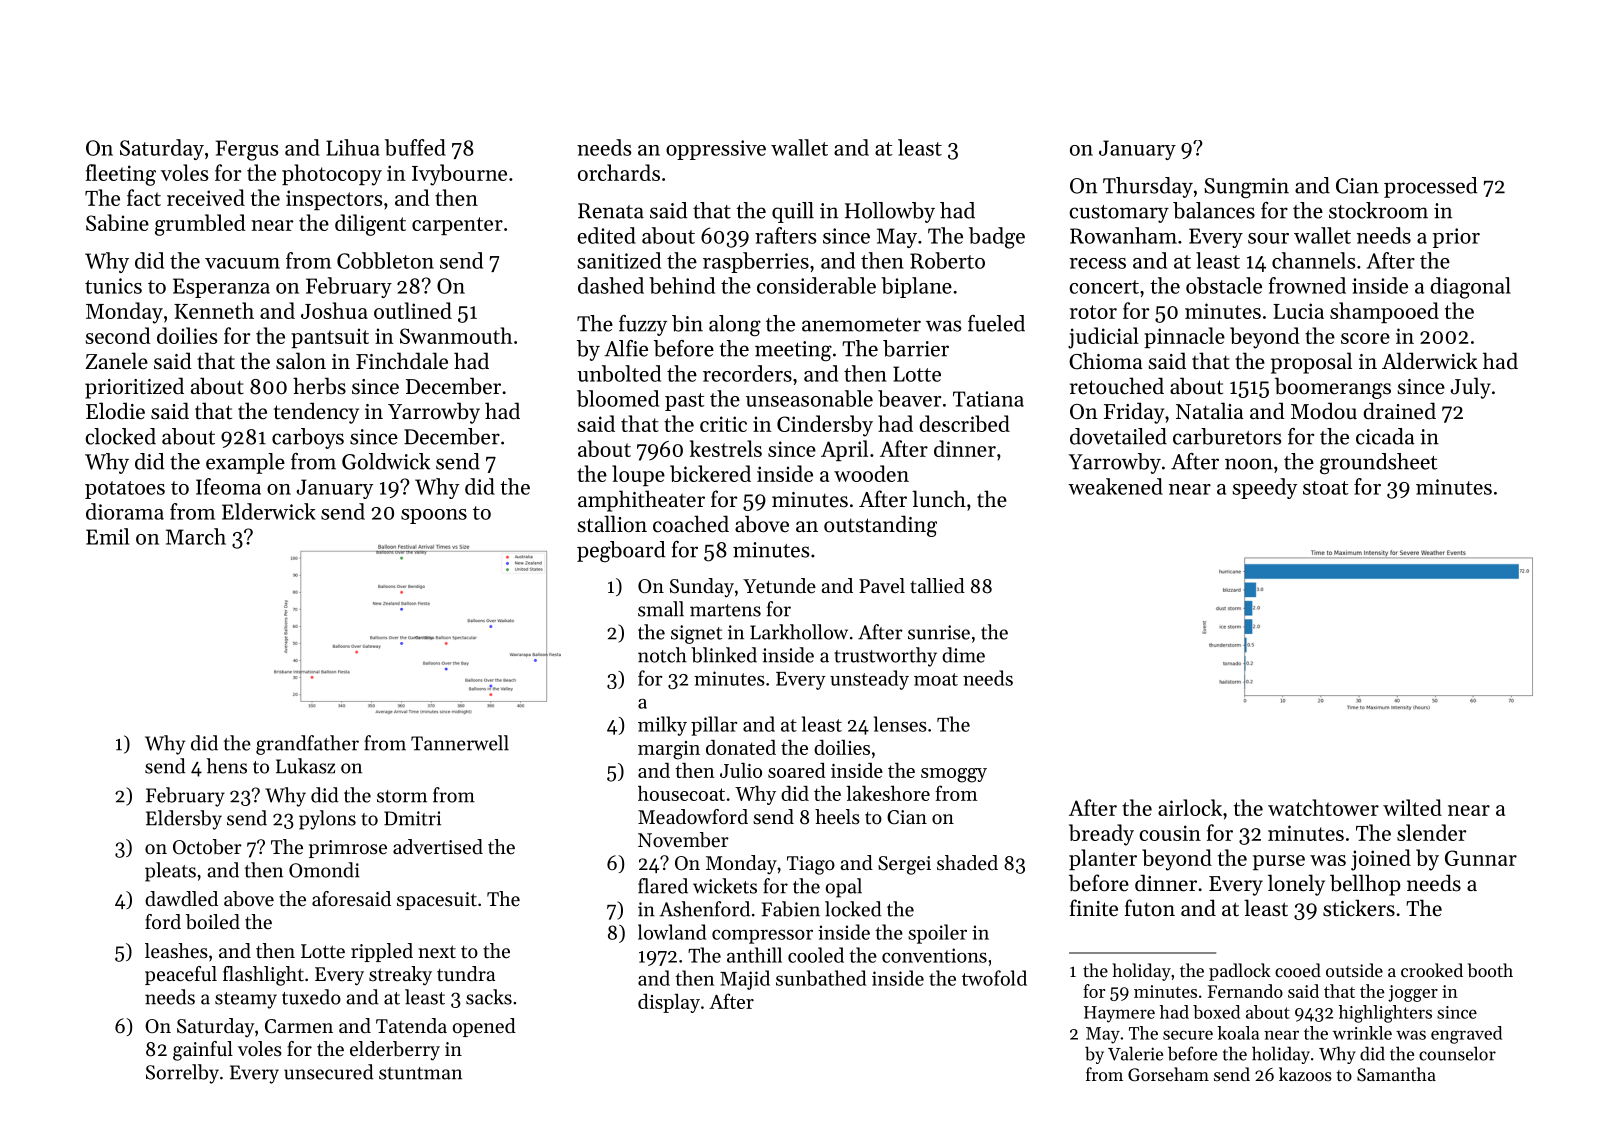  Describe the element at coordinates (1470, 288) in the page. I see `diagonal` at that location.
